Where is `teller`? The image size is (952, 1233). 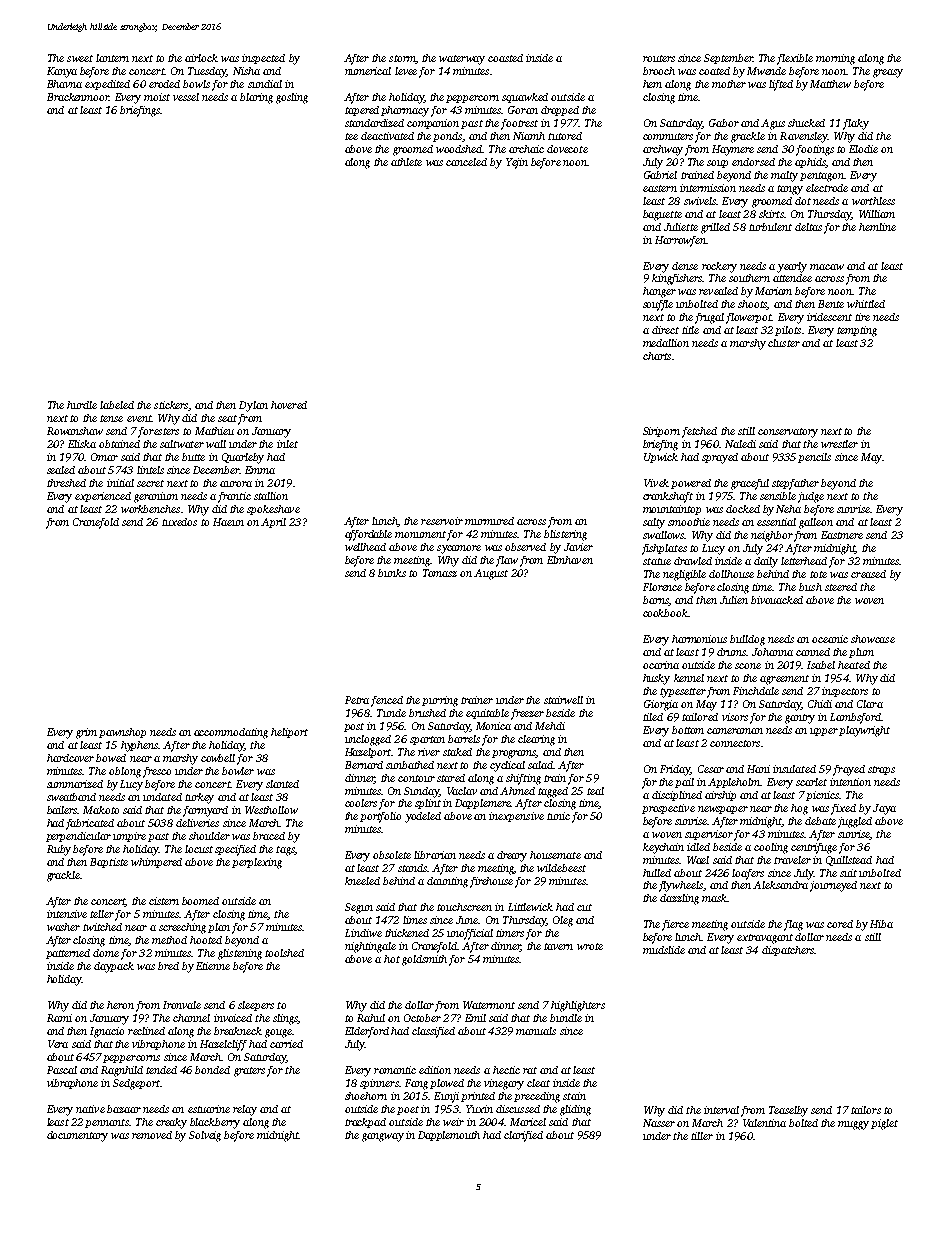
teller is located at coordinates (102, 914).
